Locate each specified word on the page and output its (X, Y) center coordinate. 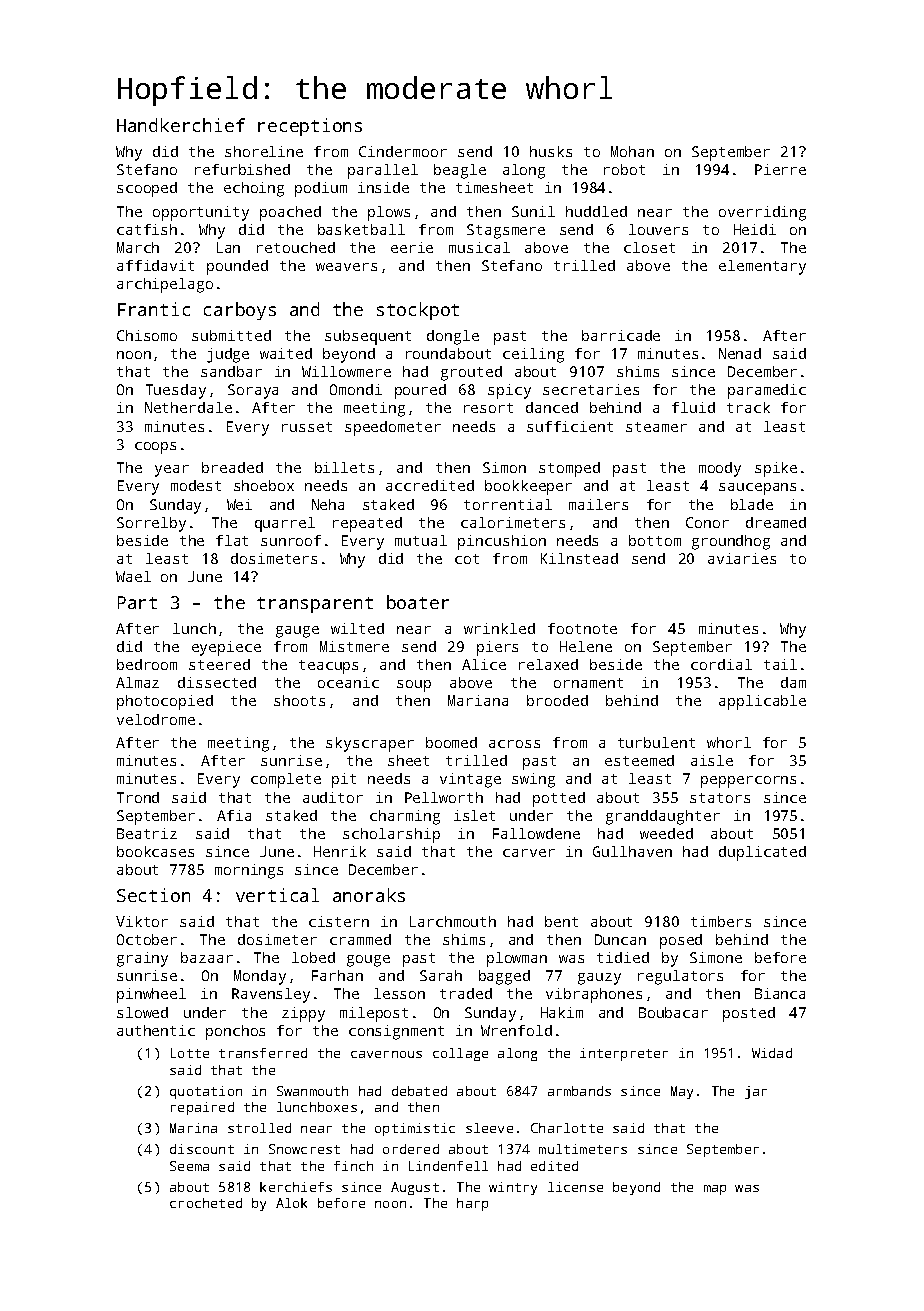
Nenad (740, 353)
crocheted (206, 1203)
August (415, 1188)
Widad (772, 1053)
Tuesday (176, 391)
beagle (460, 171)
